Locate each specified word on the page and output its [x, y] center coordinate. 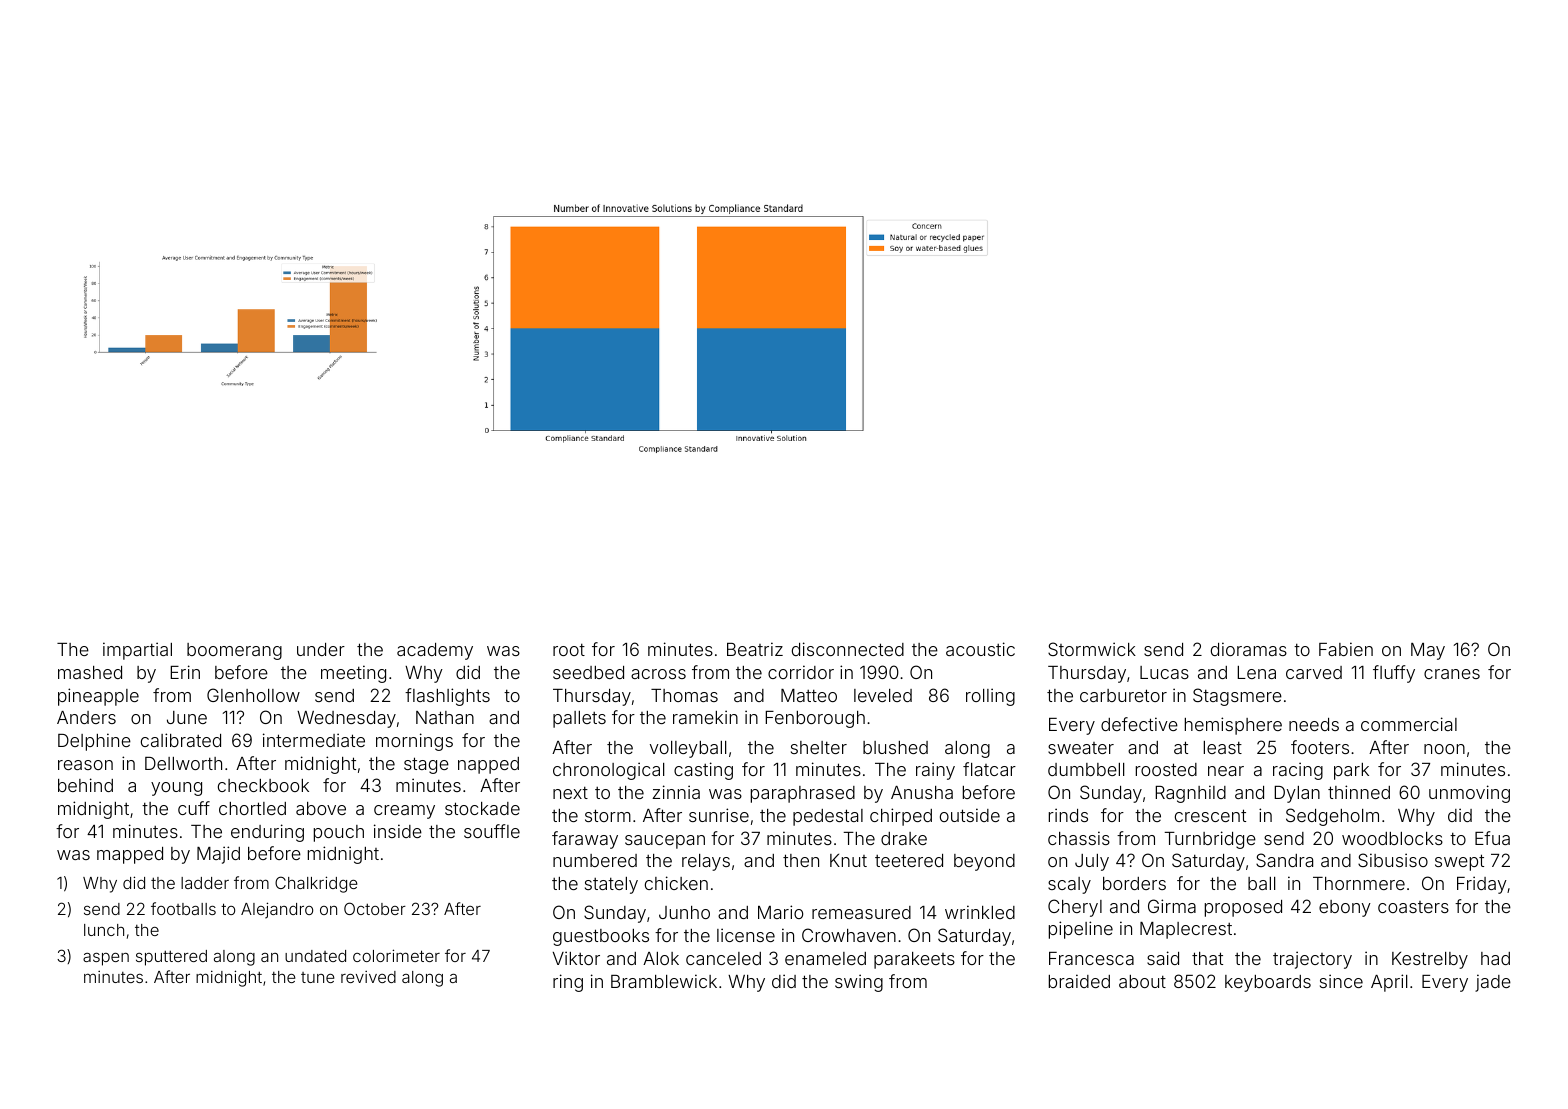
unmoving [1469, 794]
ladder [205, 883]
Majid [218, 855]
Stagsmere [1237, 697]
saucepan [665, 842]
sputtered [171, 958]
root [569, 650]
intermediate [314, 740]
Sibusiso [1393, 860]
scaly [1069, 885]
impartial [137, 651]
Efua [1492, 838]
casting [703, 771]
